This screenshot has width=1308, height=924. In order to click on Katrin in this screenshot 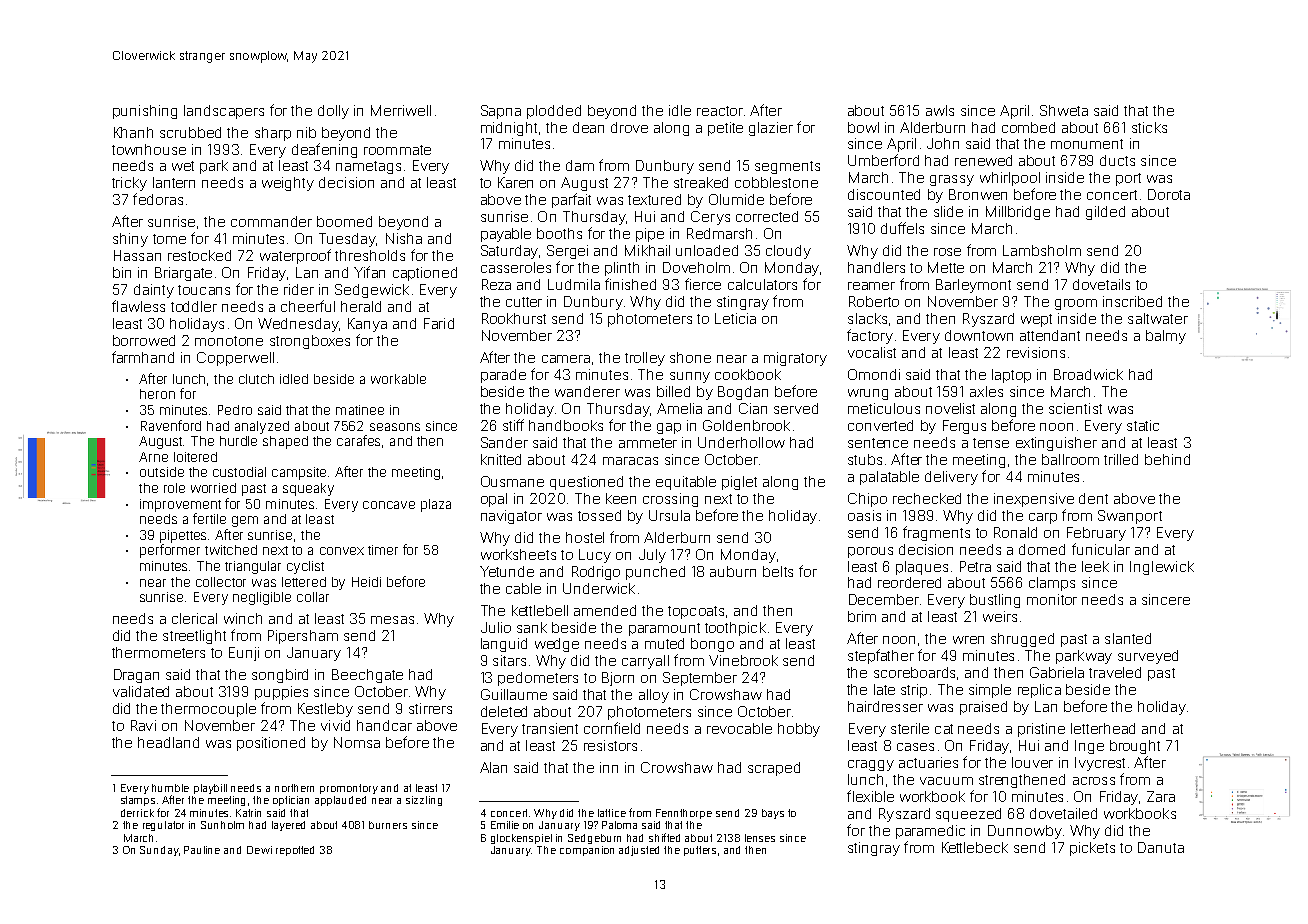, I will do `click(248, 813)`.
